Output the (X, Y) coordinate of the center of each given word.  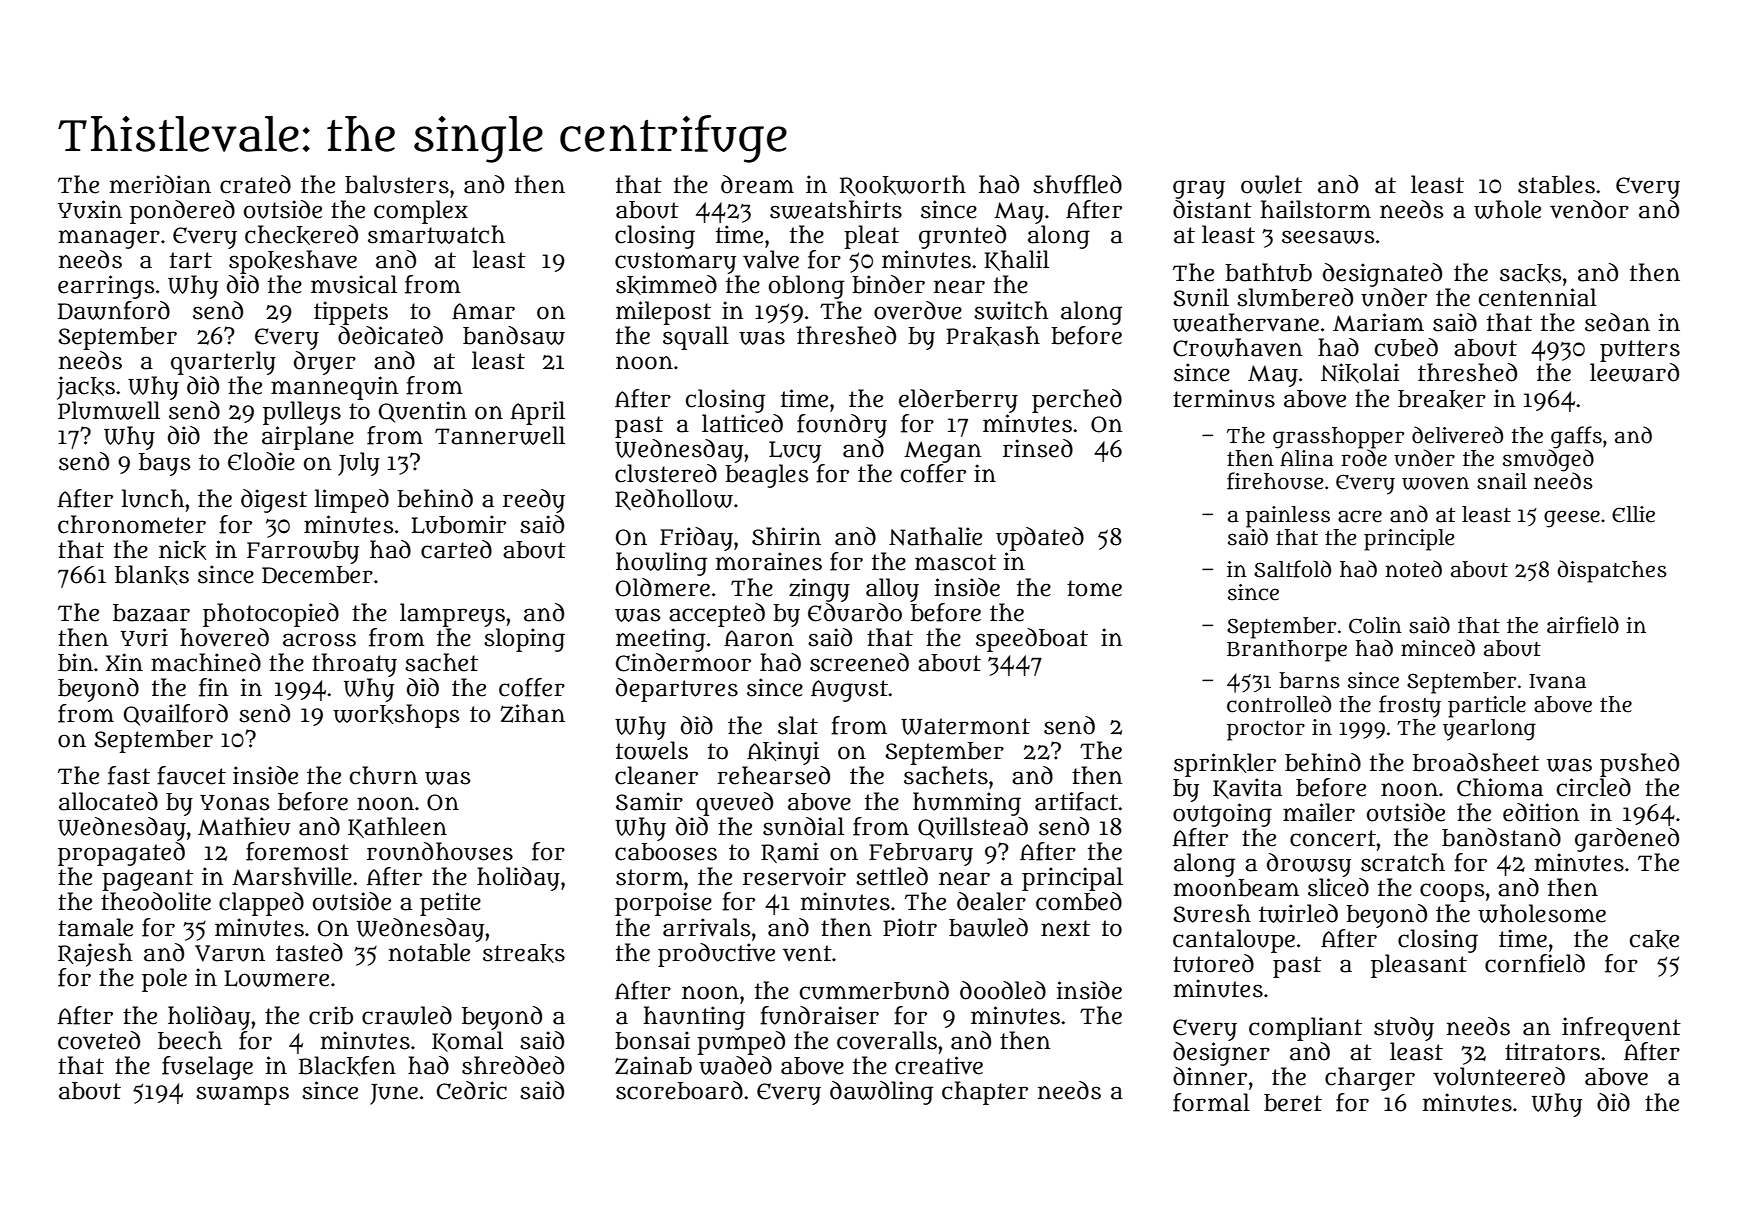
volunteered (1499, 1076)
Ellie (1633, 514)
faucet (191, 775)
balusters (397, 184)
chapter (985, 1093)
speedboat (1032, 640)
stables (1556, 184)
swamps (242, 1095)
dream (757, 184)
